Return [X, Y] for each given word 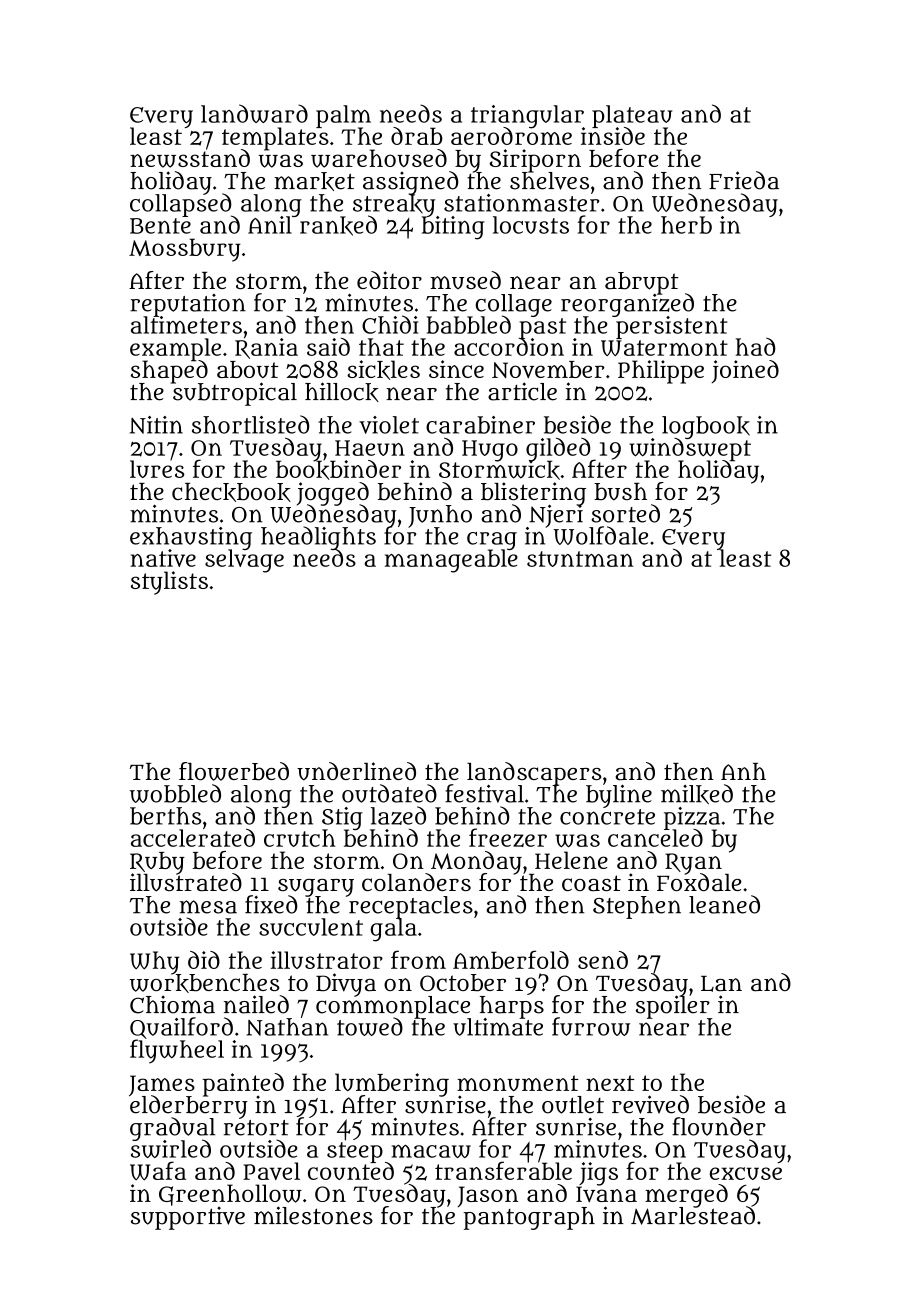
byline [619, 796]
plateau [632, 116]
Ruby [157, 863]
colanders [416, 882]
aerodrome [511, 136]
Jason [488, 1196]
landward [254, 113]
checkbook [231, 492]
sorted [625, 513]
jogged [333, 493]
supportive [188, 1218]
